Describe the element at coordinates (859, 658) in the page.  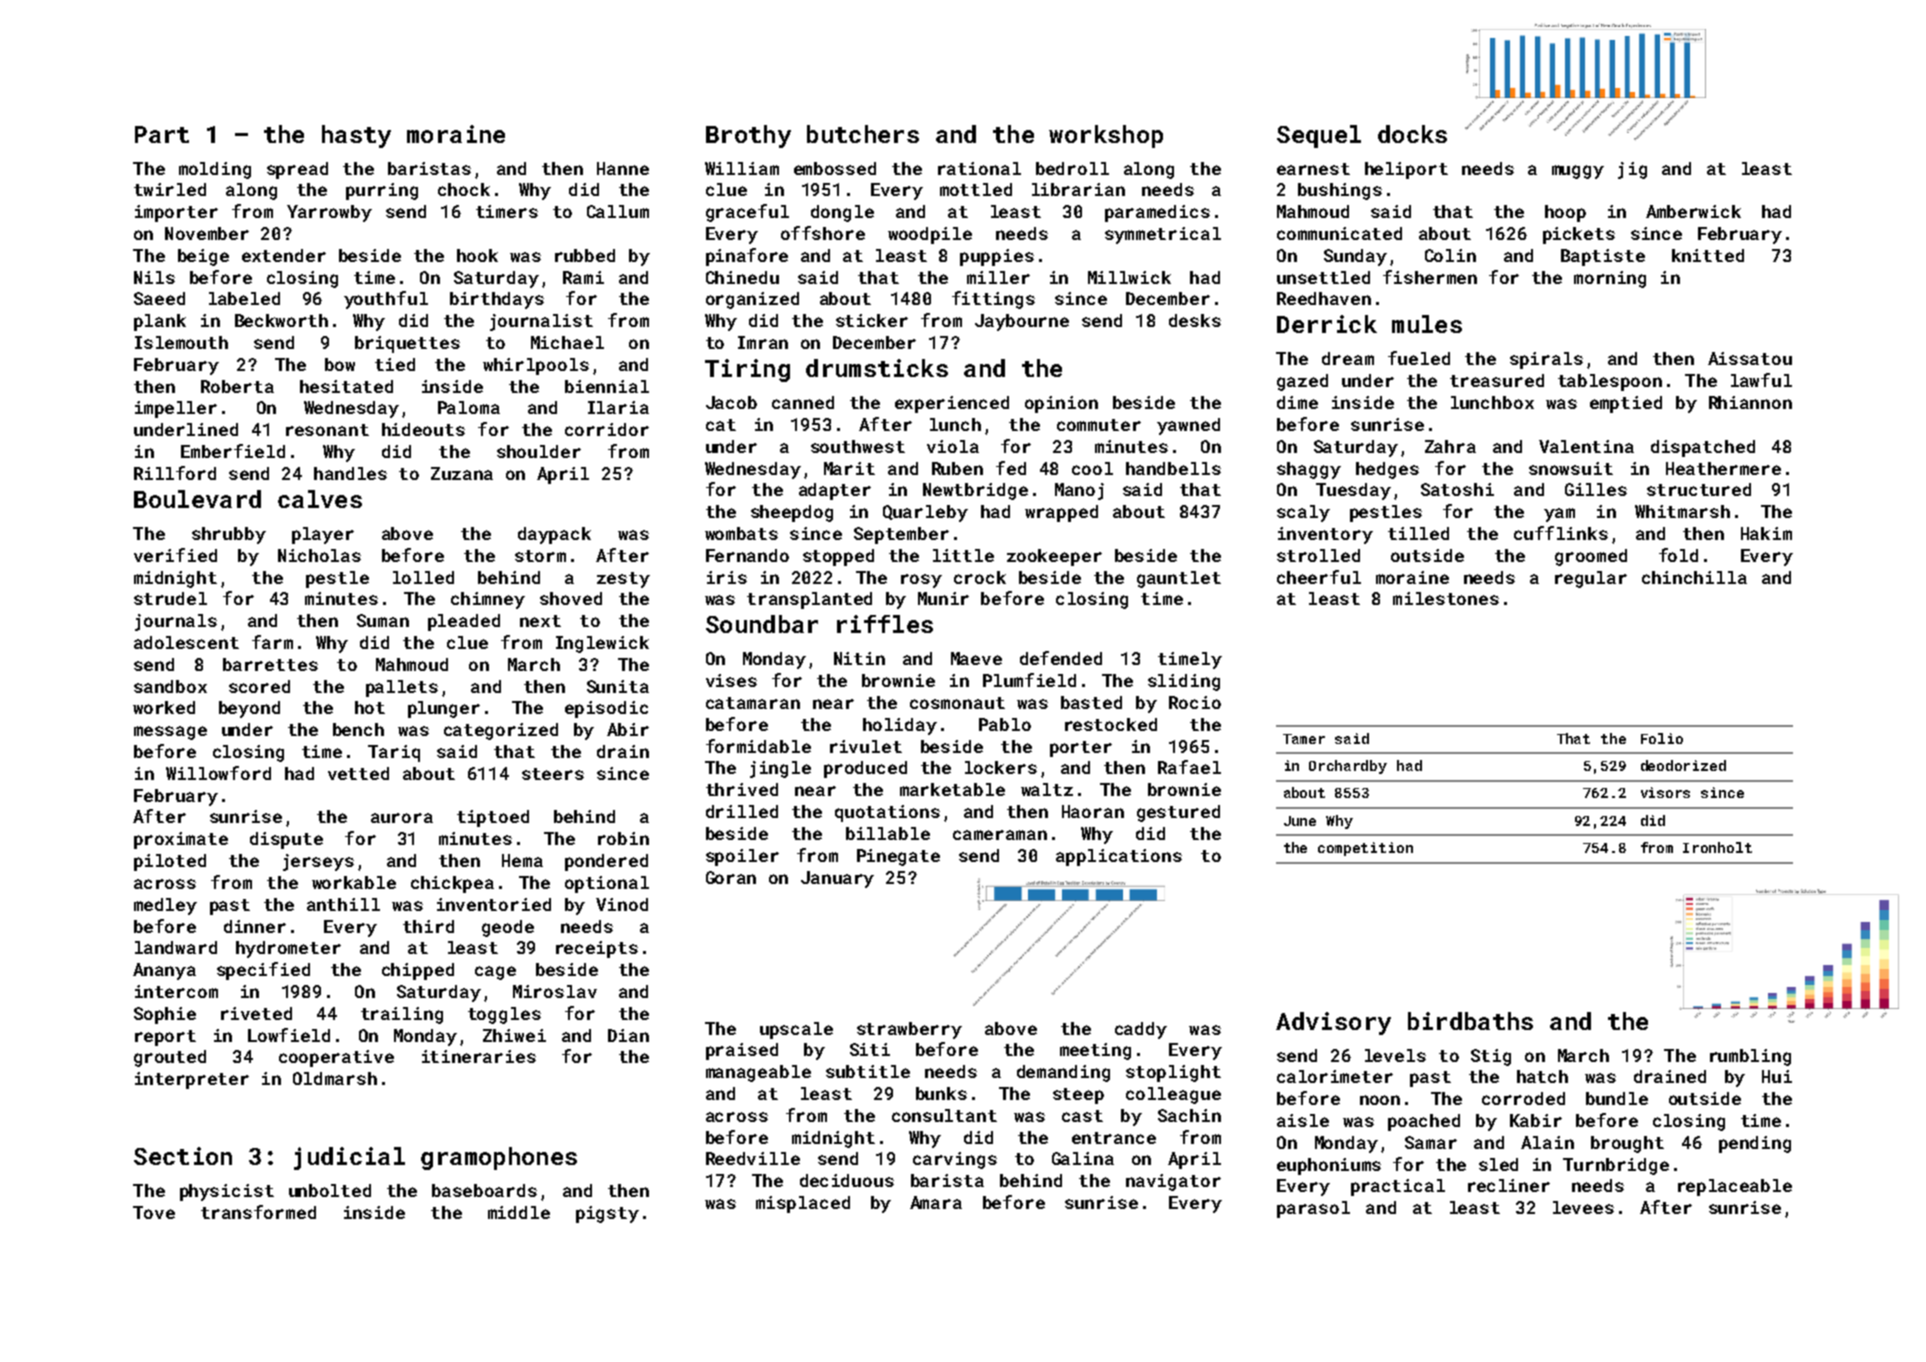
I see `Nitin` at that location.
